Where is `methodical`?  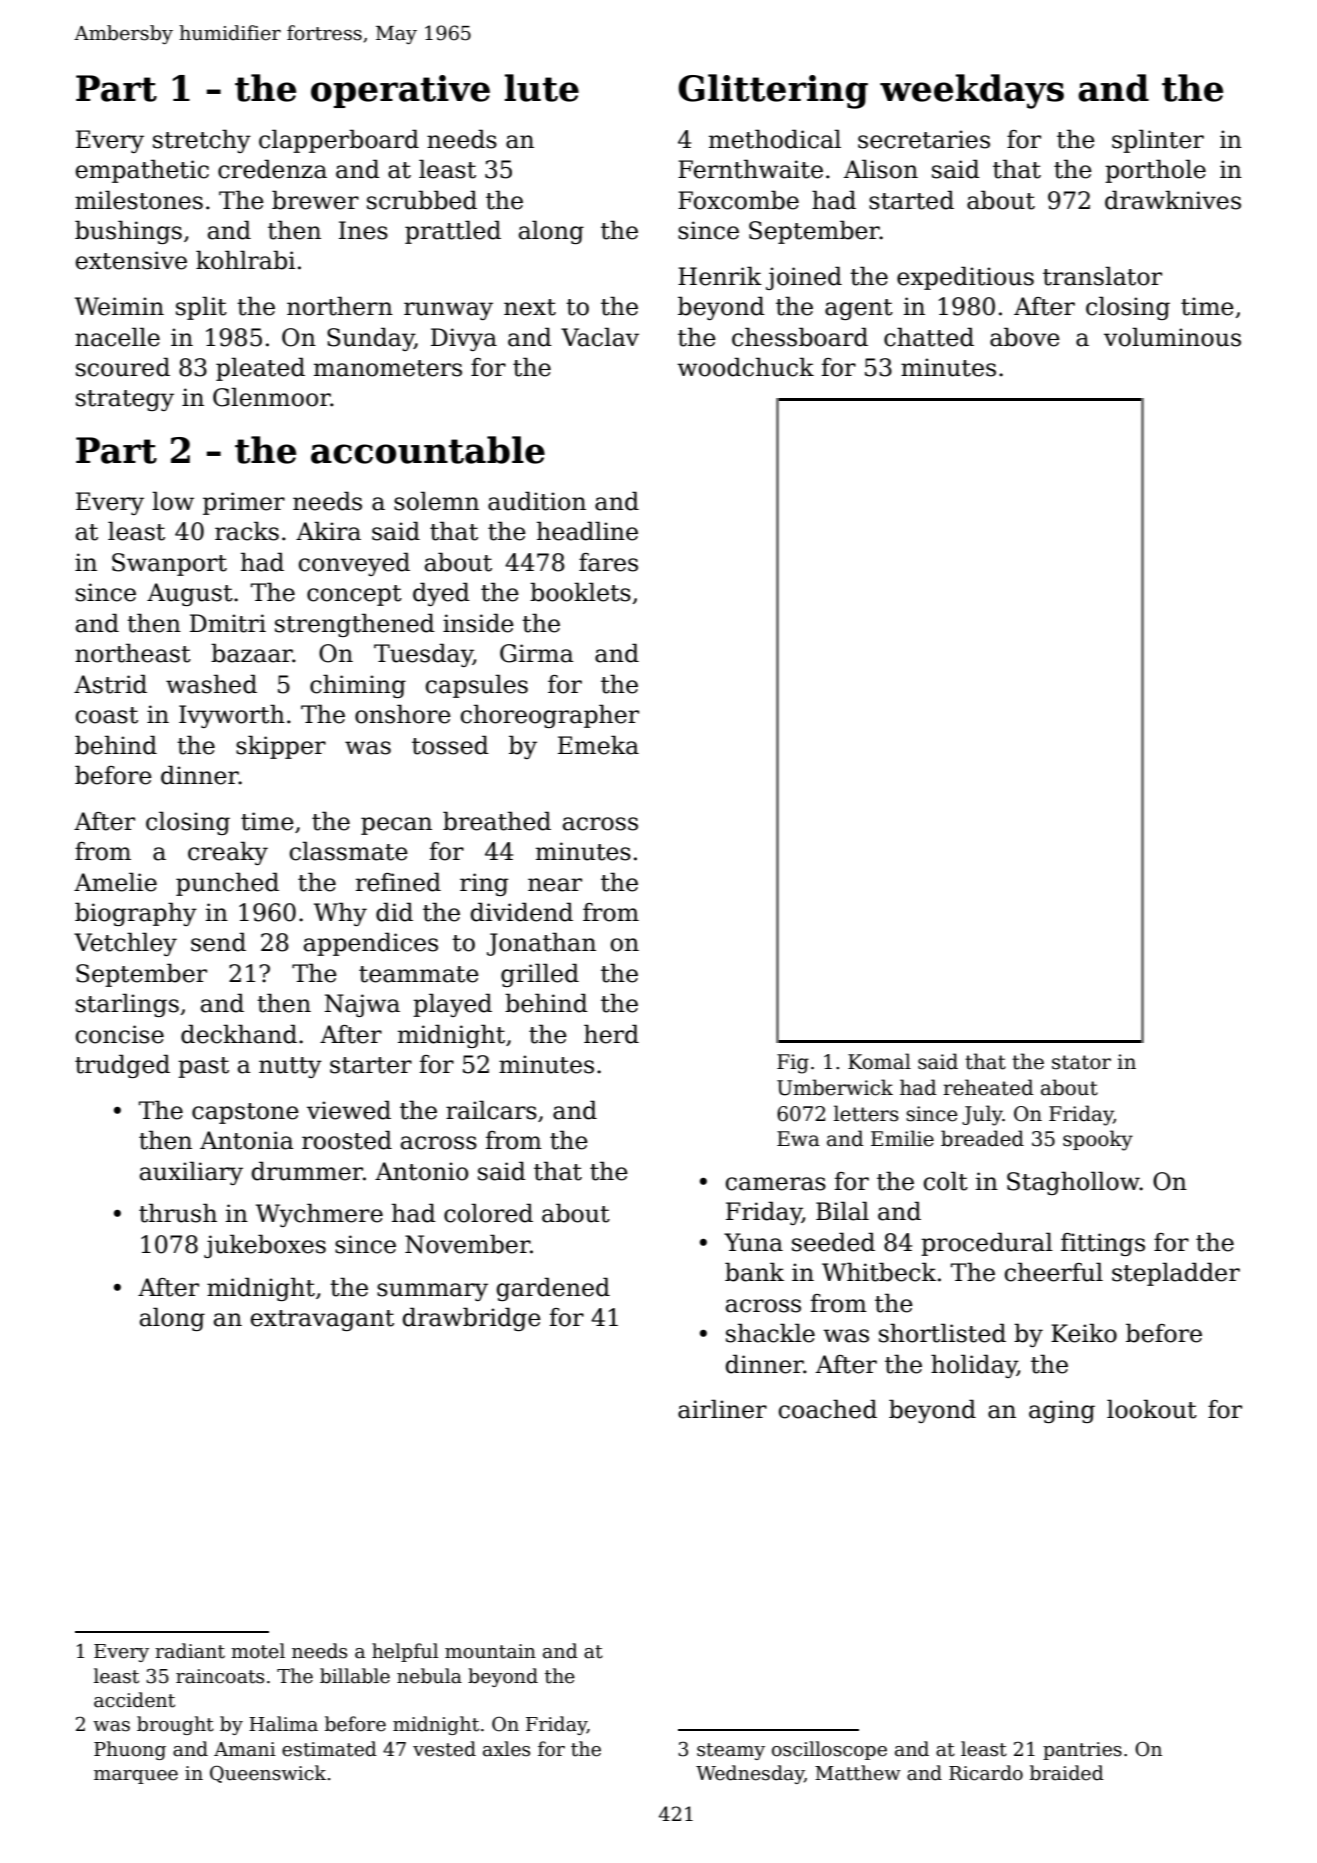
methodical is located at coordinates (775, 139).
